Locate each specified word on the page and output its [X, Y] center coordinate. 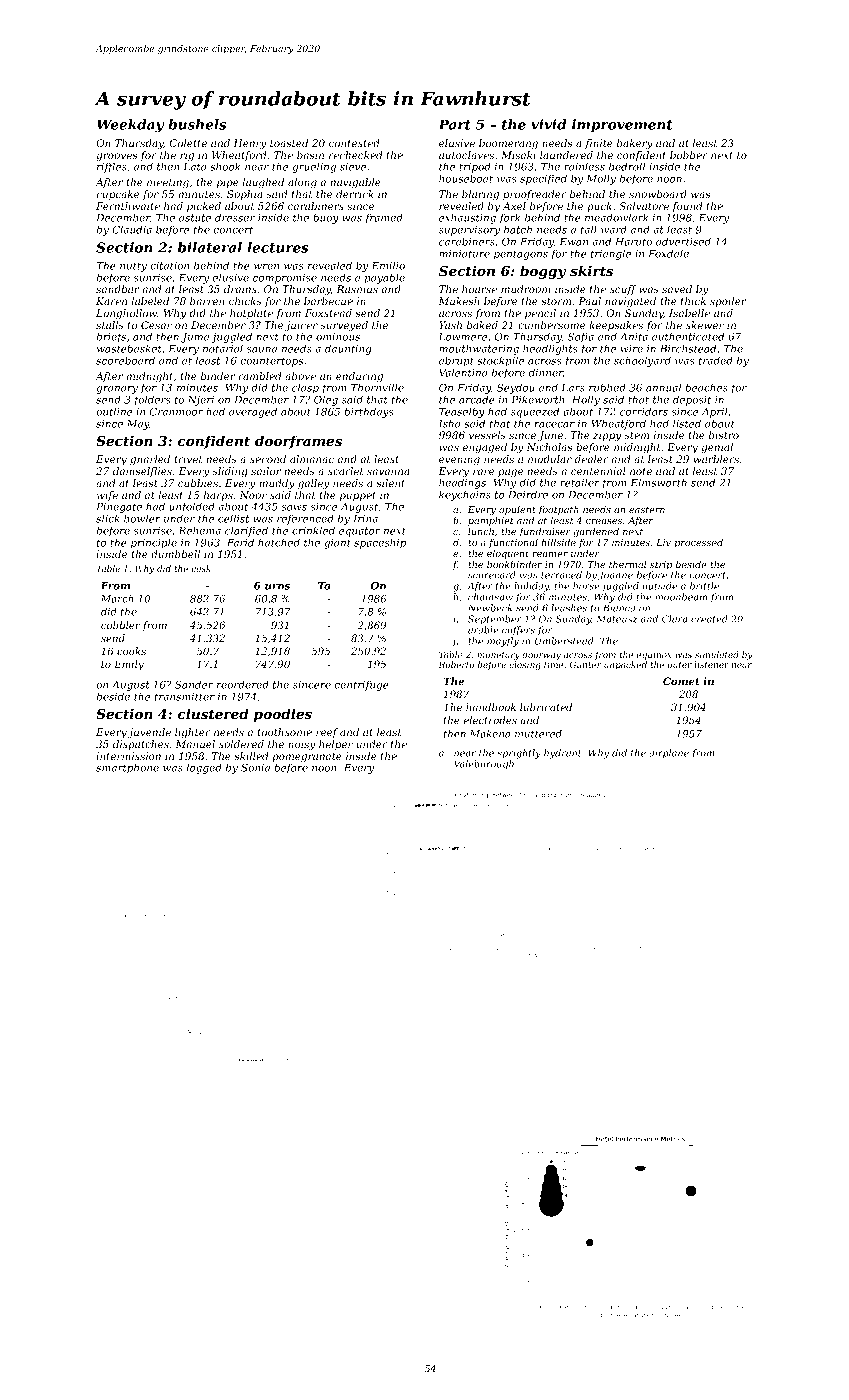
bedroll [627, 166]
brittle [704, 586]
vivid [548, 124]
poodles [283, 715]
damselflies [142, 472]
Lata [194, 167]
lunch [481, 531]
